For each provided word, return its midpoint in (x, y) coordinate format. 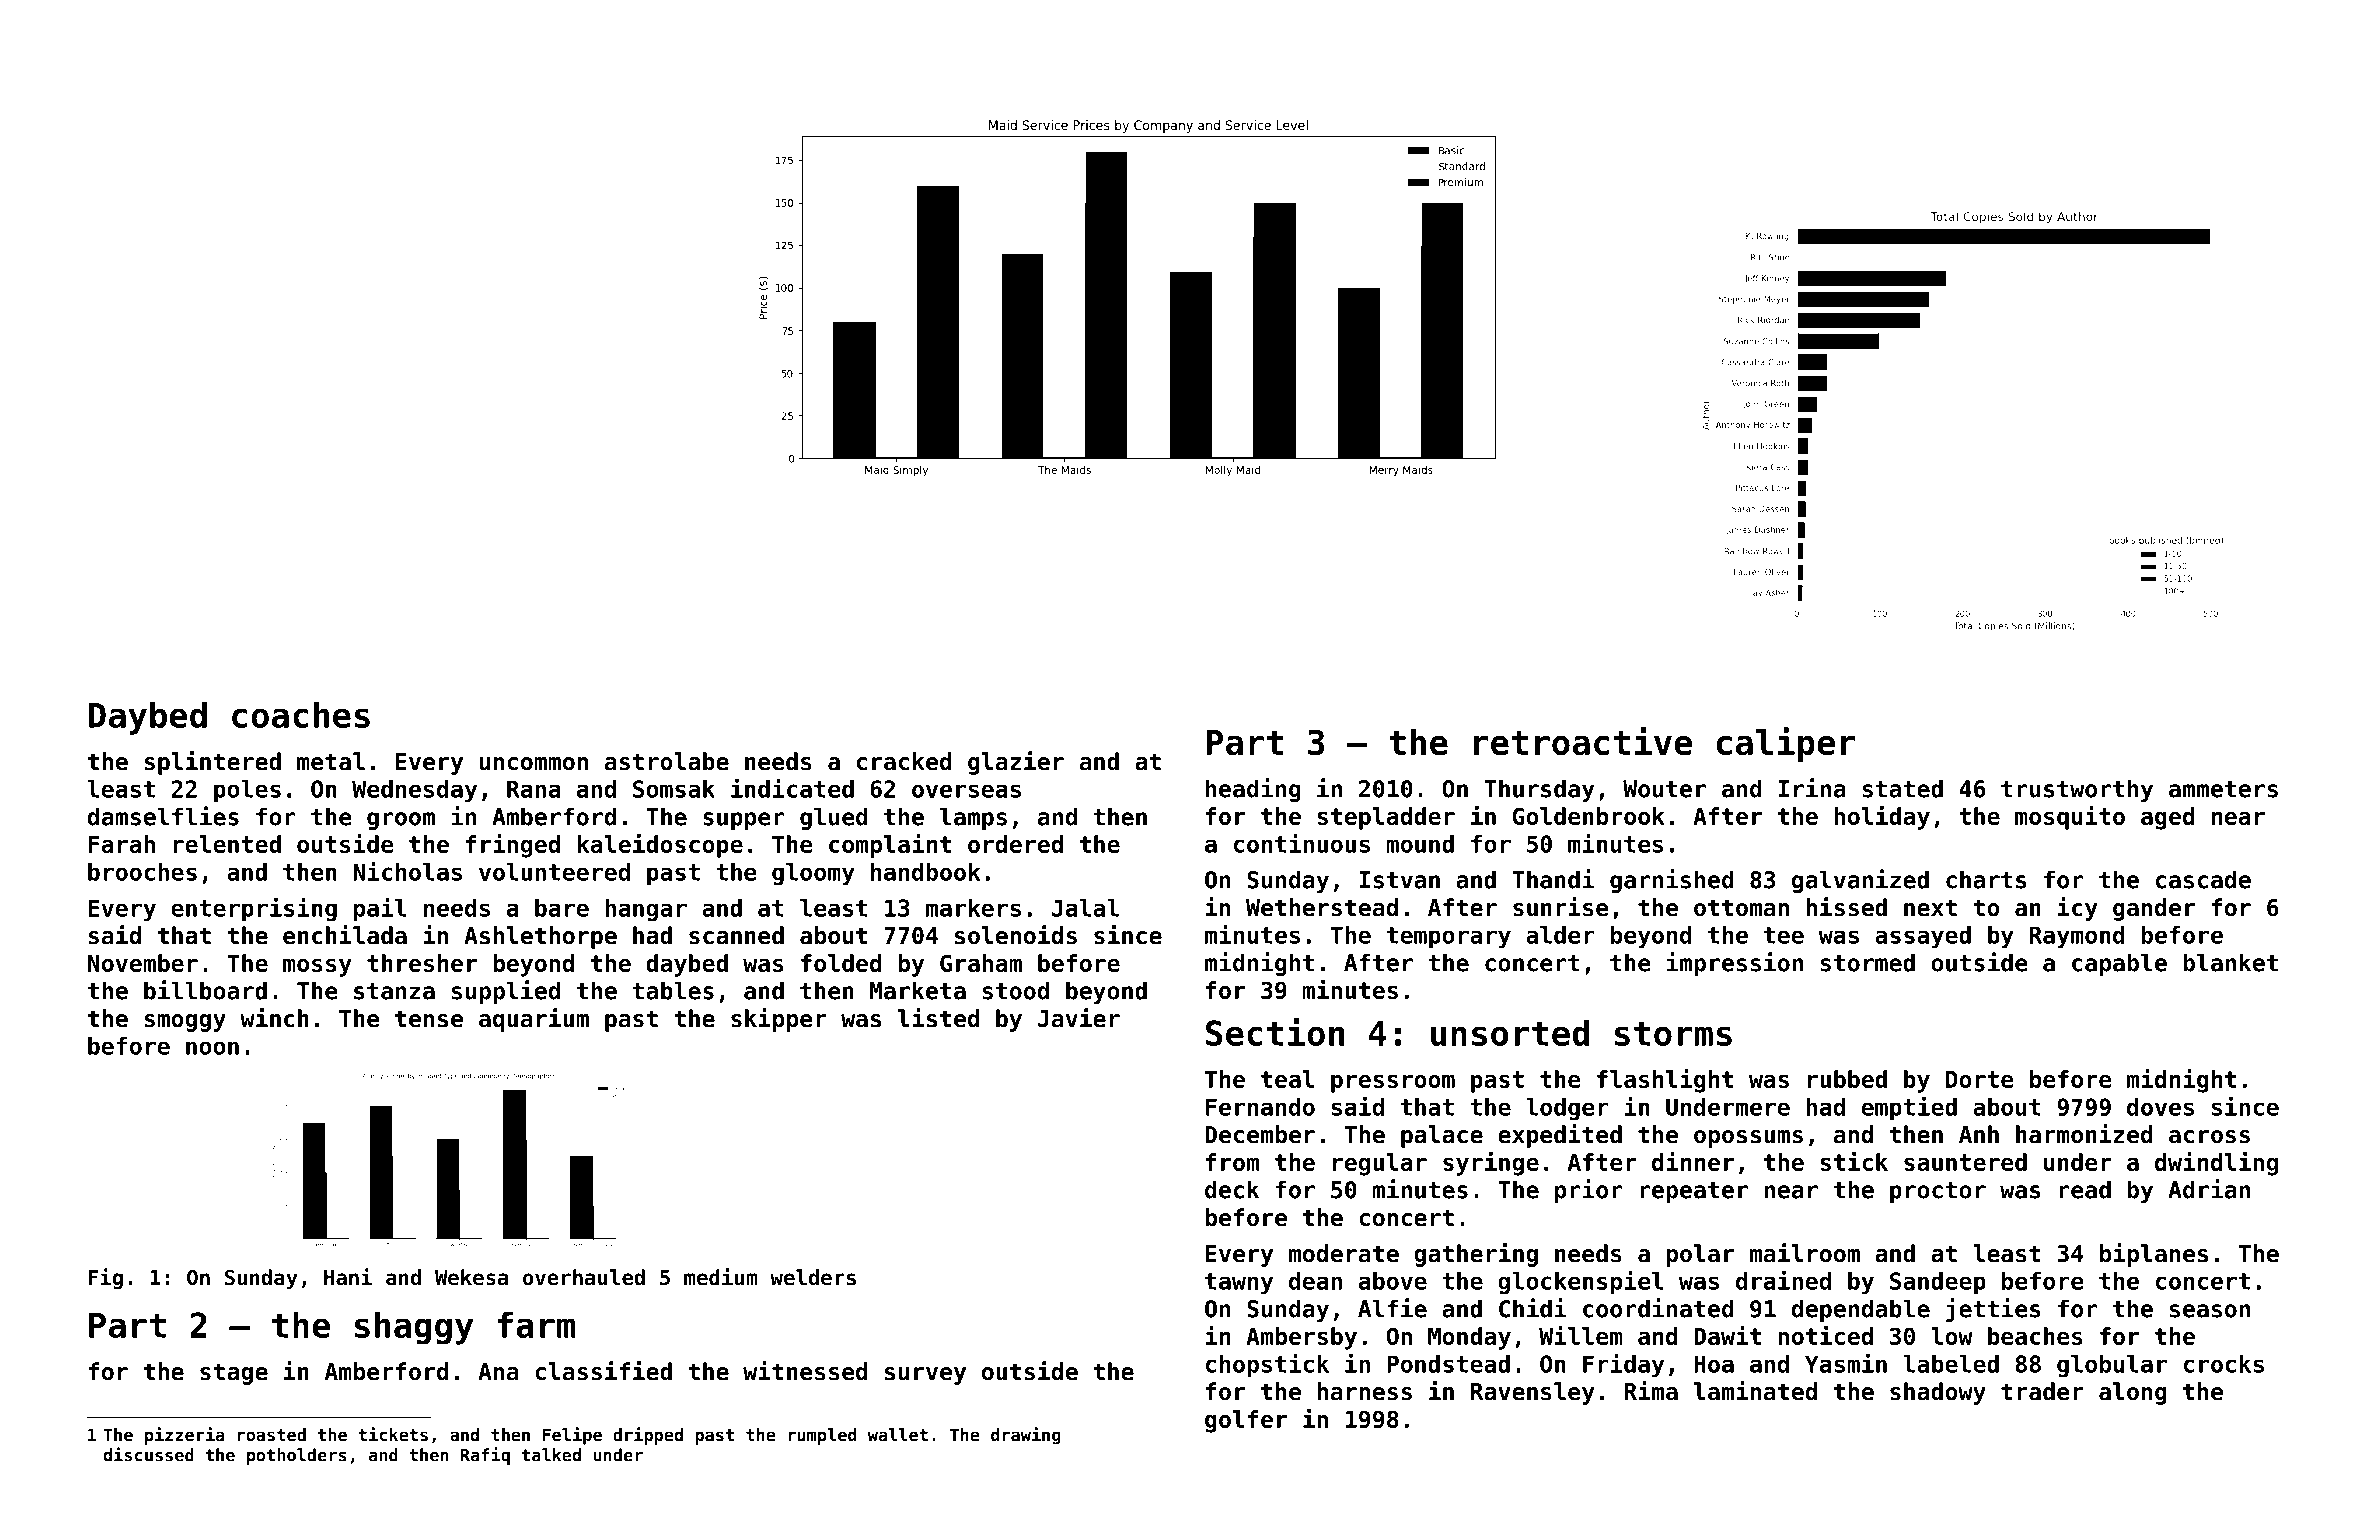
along (2133, 1393)
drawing (1026, 1436)
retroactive (1583, 741)
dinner (1693, 1161)
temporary (1449, 938)
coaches (301, 714)
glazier (1016, 763)
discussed (149, 1454)
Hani (348, 1277)
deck (1232, 1189)
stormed (1868, 962)
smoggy (185, 1023)
